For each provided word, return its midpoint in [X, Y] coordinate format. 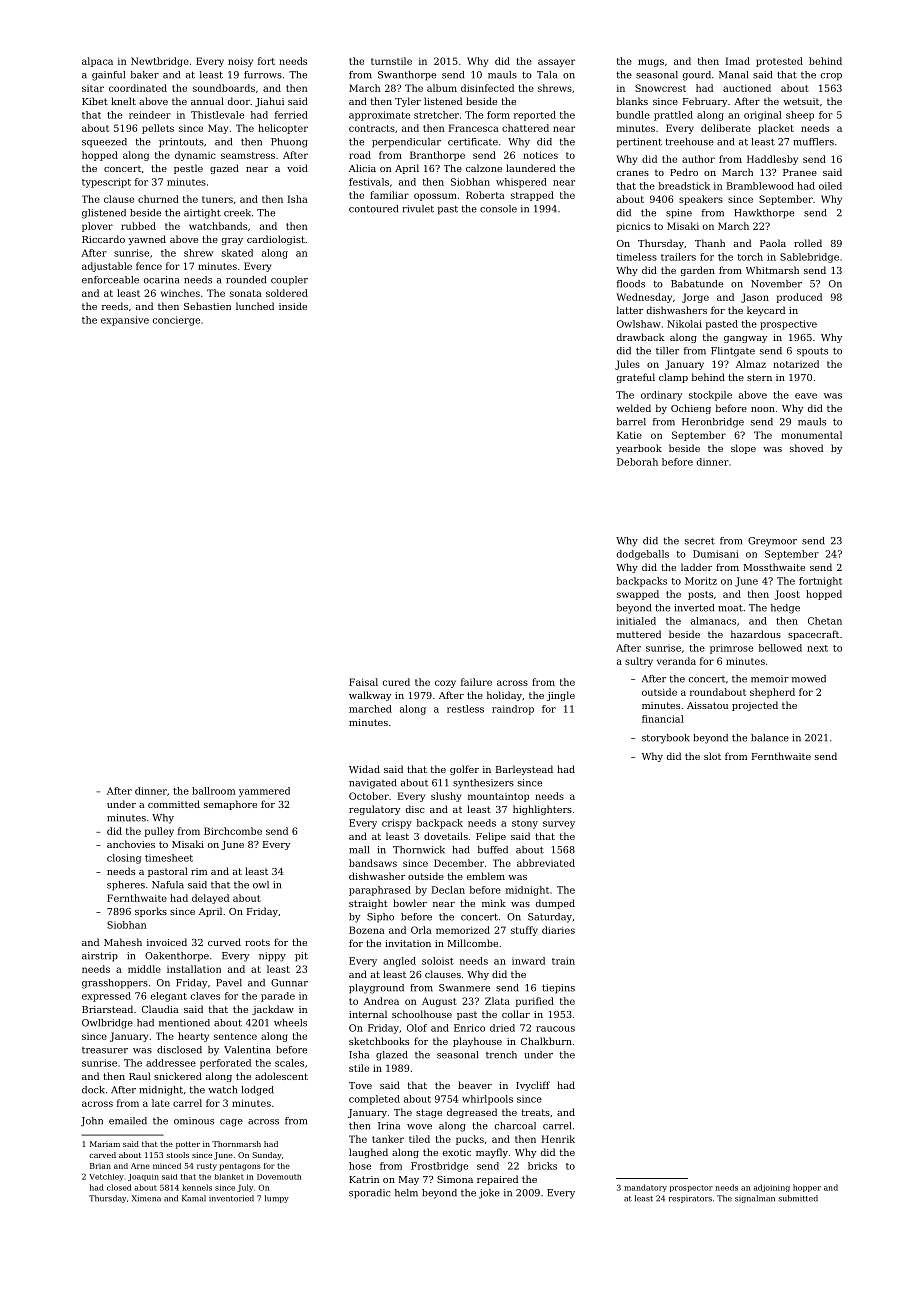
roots [257, 942]
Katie [629, 435]
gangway [745, 339]
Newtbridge [160, 62]
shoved [806, 448]
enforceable [110, 280]
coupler [289, 281]
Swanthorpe [407, 76]
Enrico [469, 1028]
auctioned [747, 88]
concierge [176, 321]
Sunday [267, 1156]
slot [712, 756]
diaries [558, 930]
